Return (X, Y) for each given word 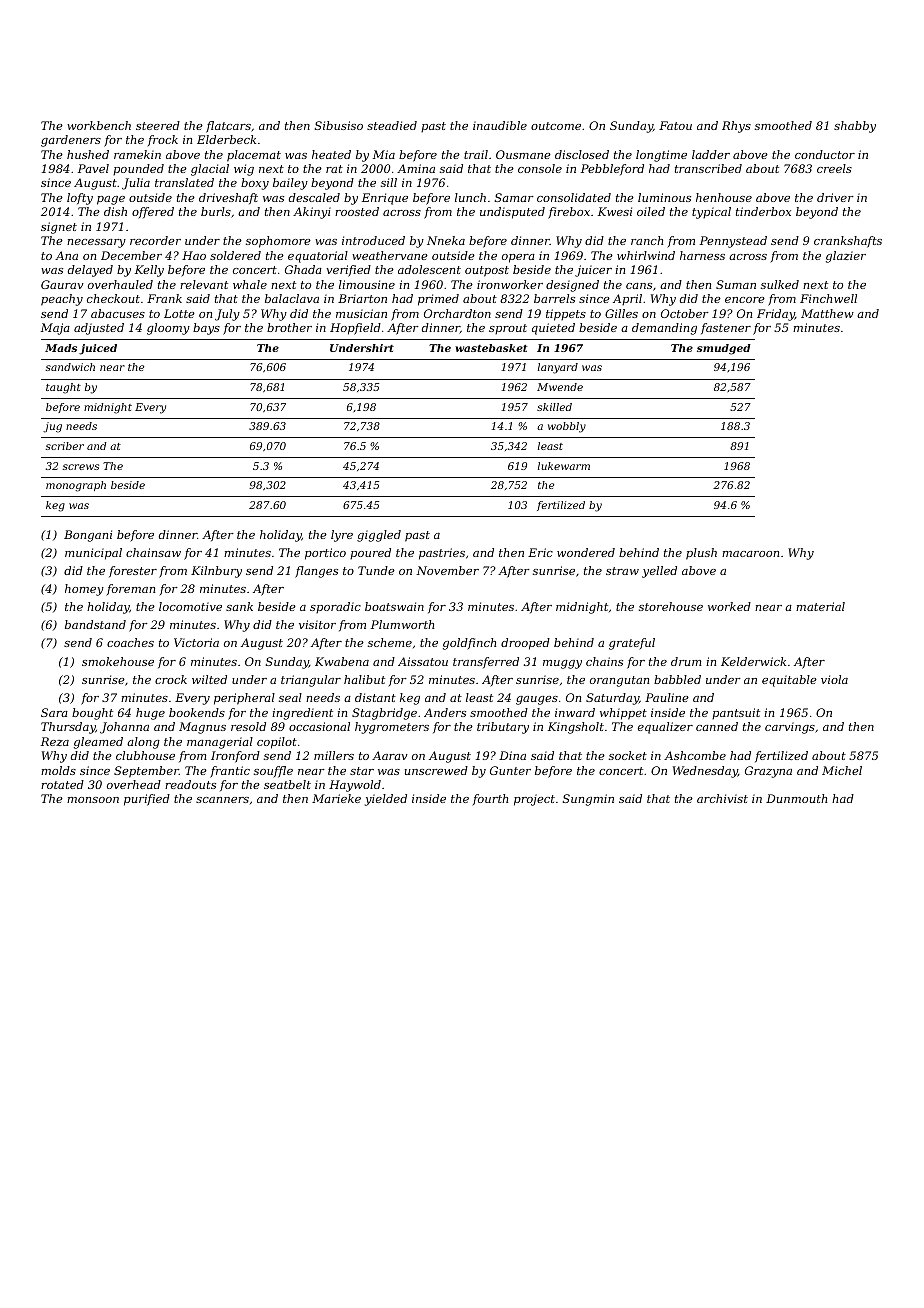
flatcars (228, 127)
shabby (855, 127)
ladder (711, 154)
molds (58, 770)
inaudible (500, 125)
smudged (724, 349)
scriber (65, 446)
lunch (470, 197)
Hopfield (355, 329)
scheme (390, 642)
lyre (342, 536)
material (820, 606)
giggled (379, 536)
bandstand (95, 624)
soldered (235, 255)
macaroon (750, 554)
